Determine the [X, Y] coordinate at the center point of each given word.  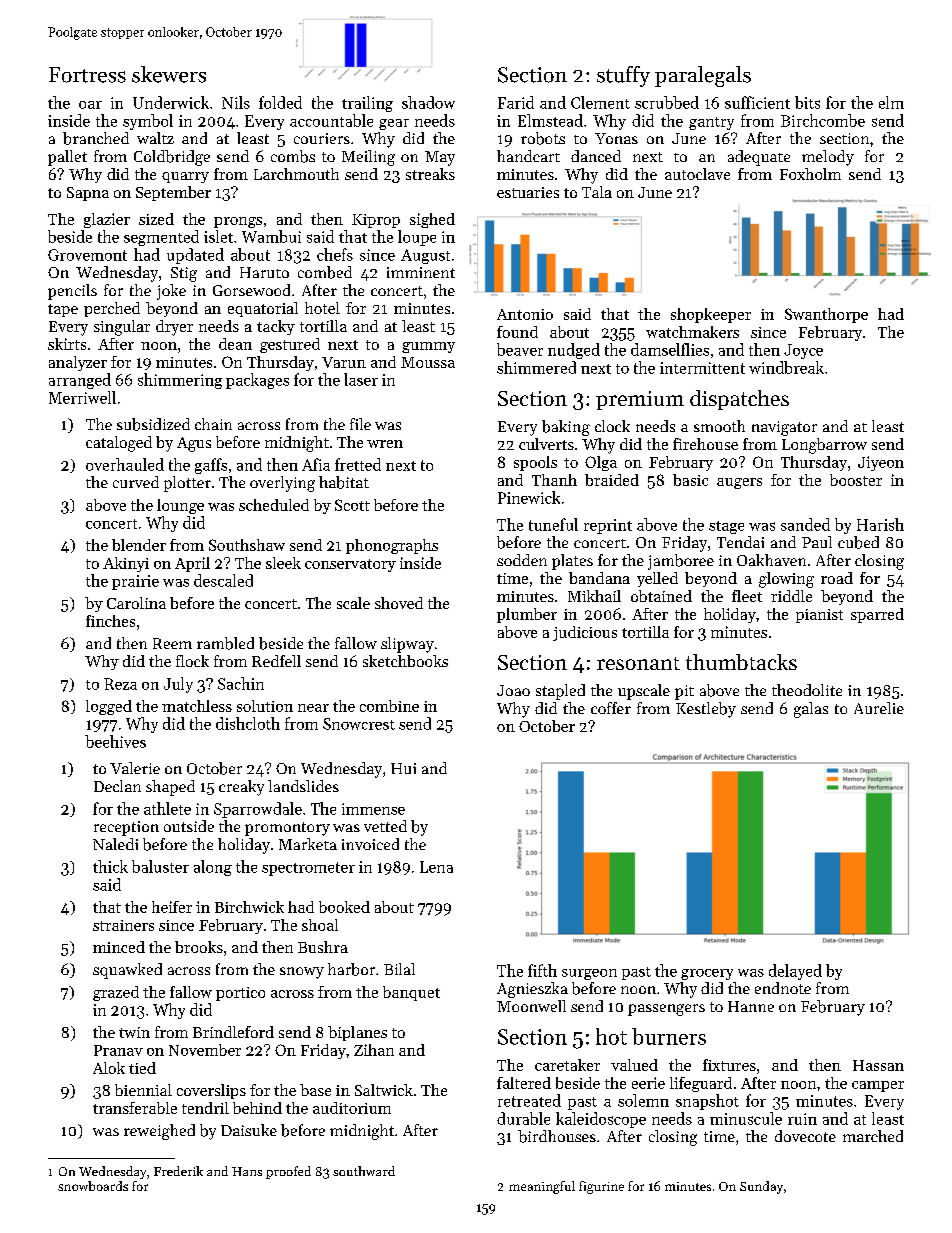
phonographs [392, 546]
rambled [225, 643]
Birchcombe [823, 120]
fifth [542, 970]
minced [119, 947]
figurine [601, 1187]
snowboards [93, 1186]
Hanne [751, 1006]
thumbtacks [741, 662]
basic [690, 480]
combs [293, 156]
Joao [513, 690]
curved [136, 482]
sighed [432, 220]
